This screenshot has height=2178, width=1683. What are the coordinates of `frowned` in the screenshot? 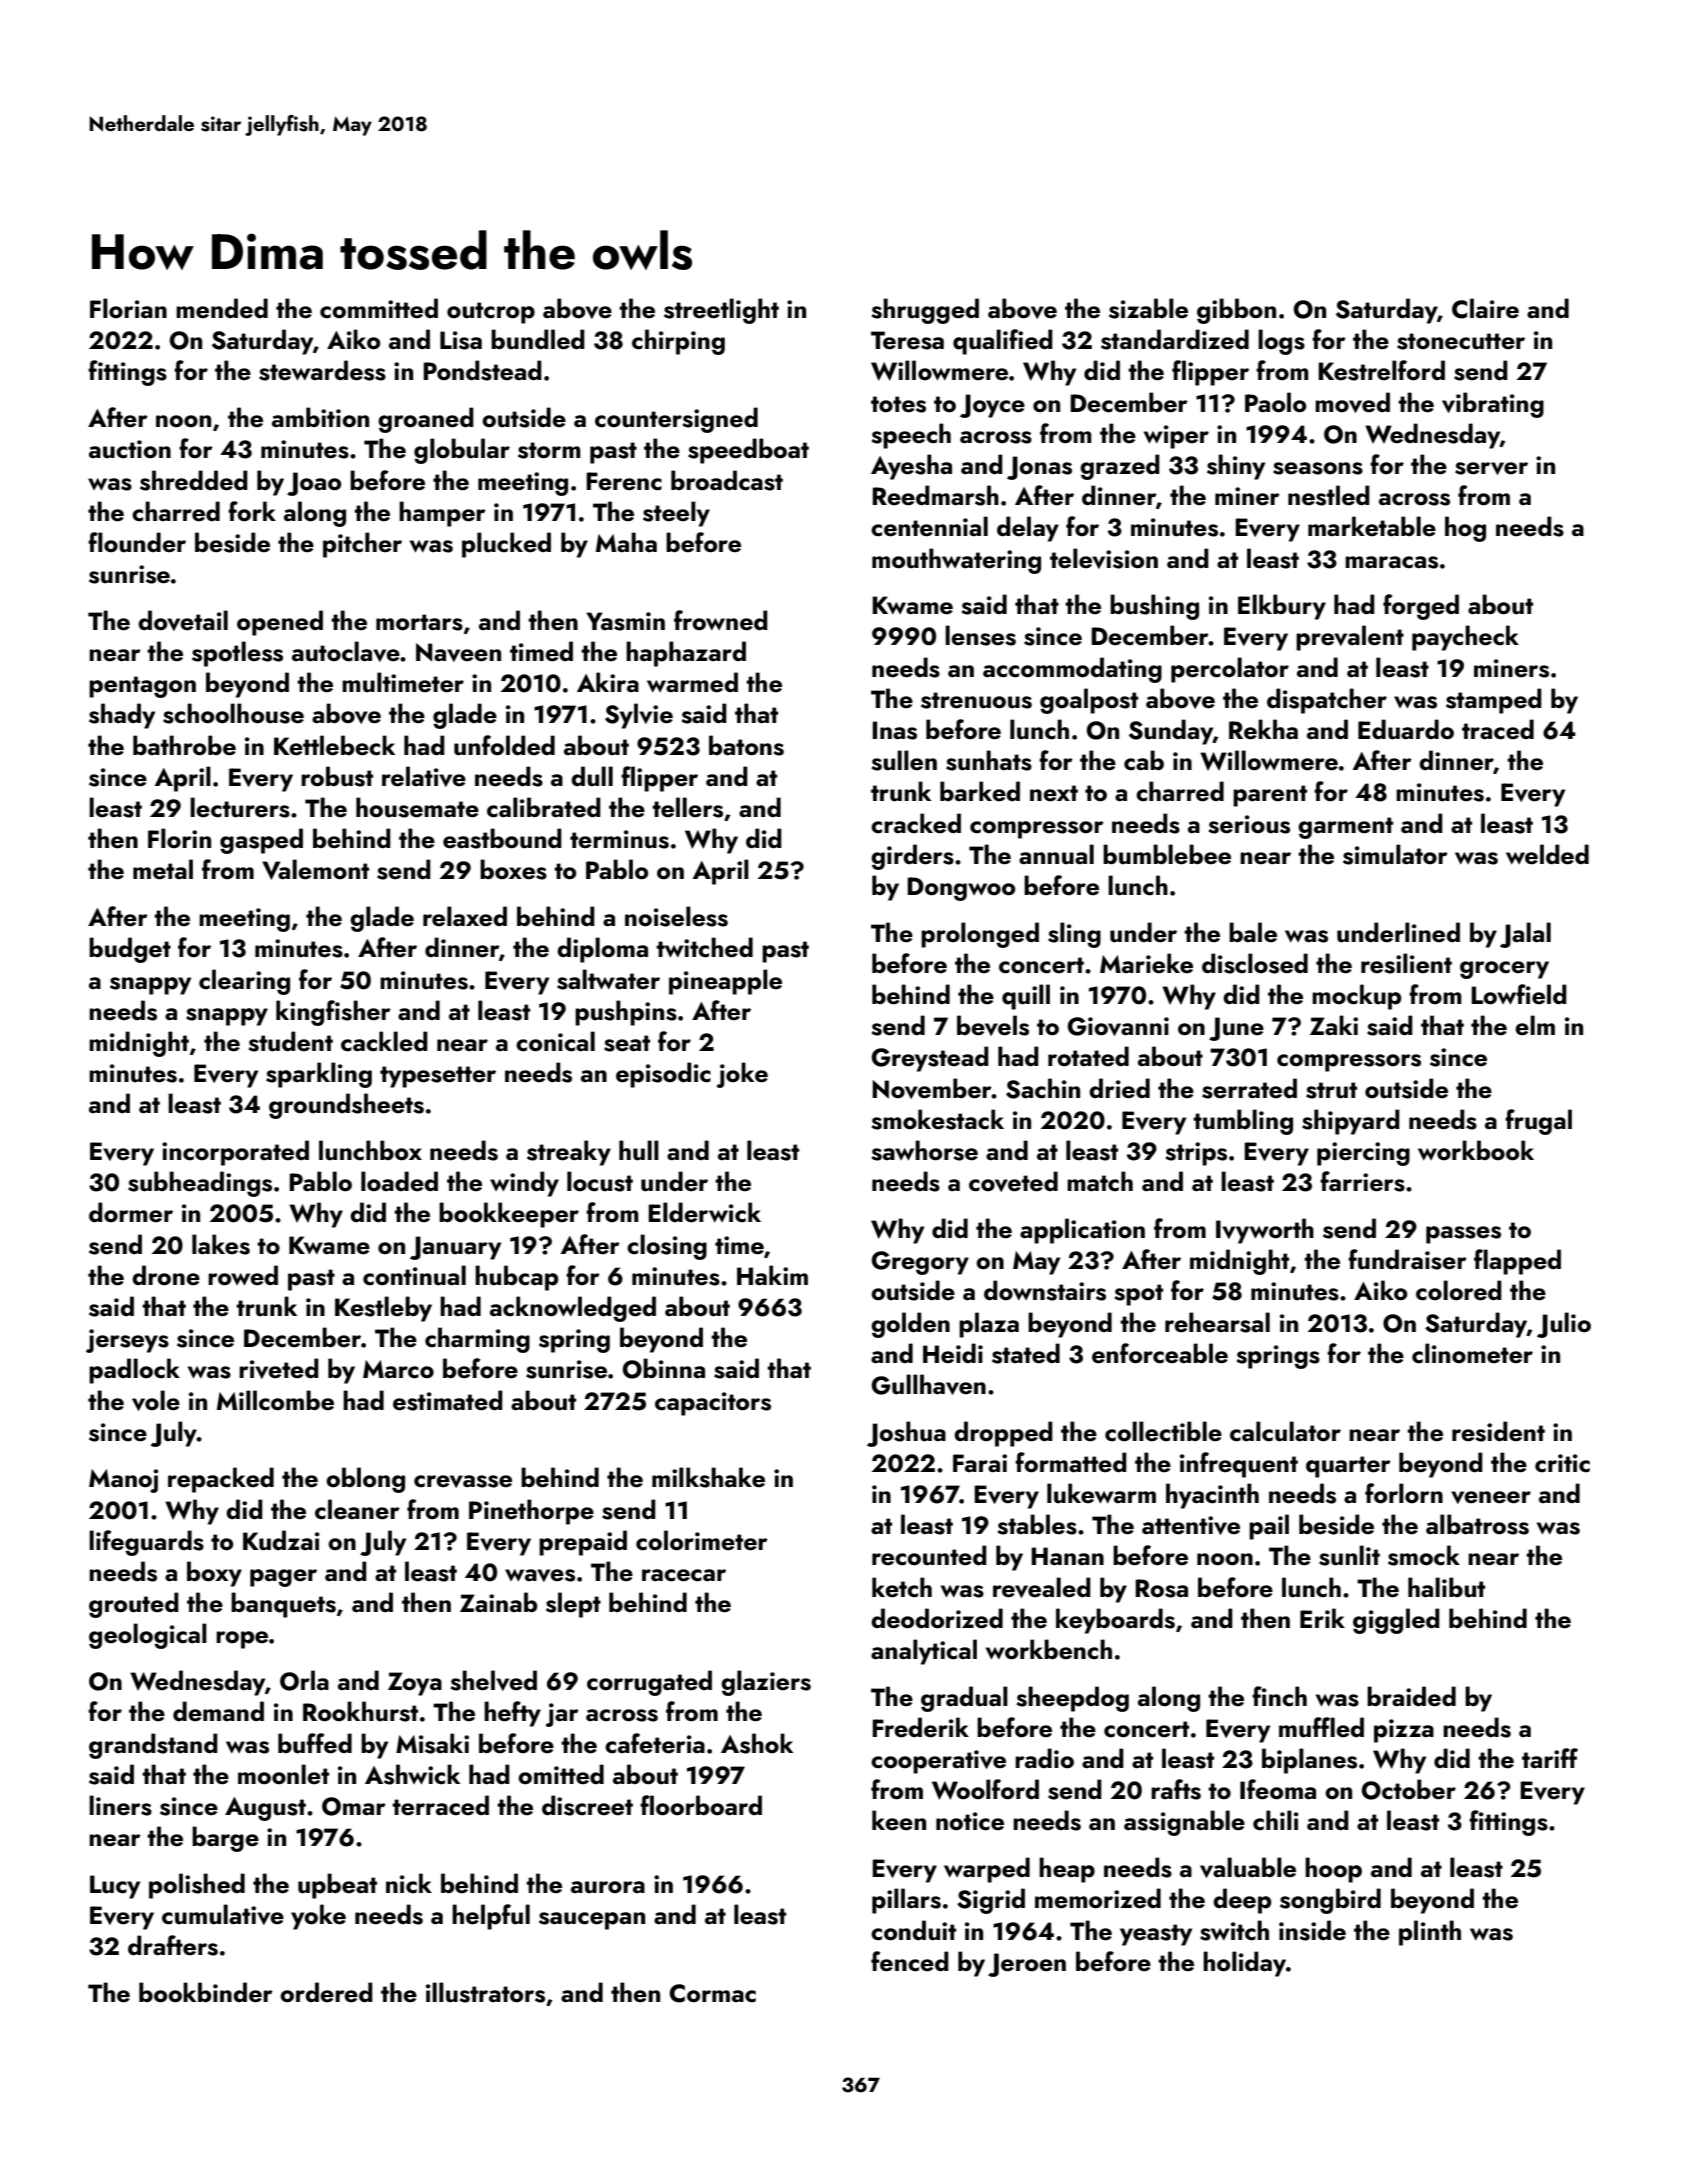 It's located at (721, 620).
